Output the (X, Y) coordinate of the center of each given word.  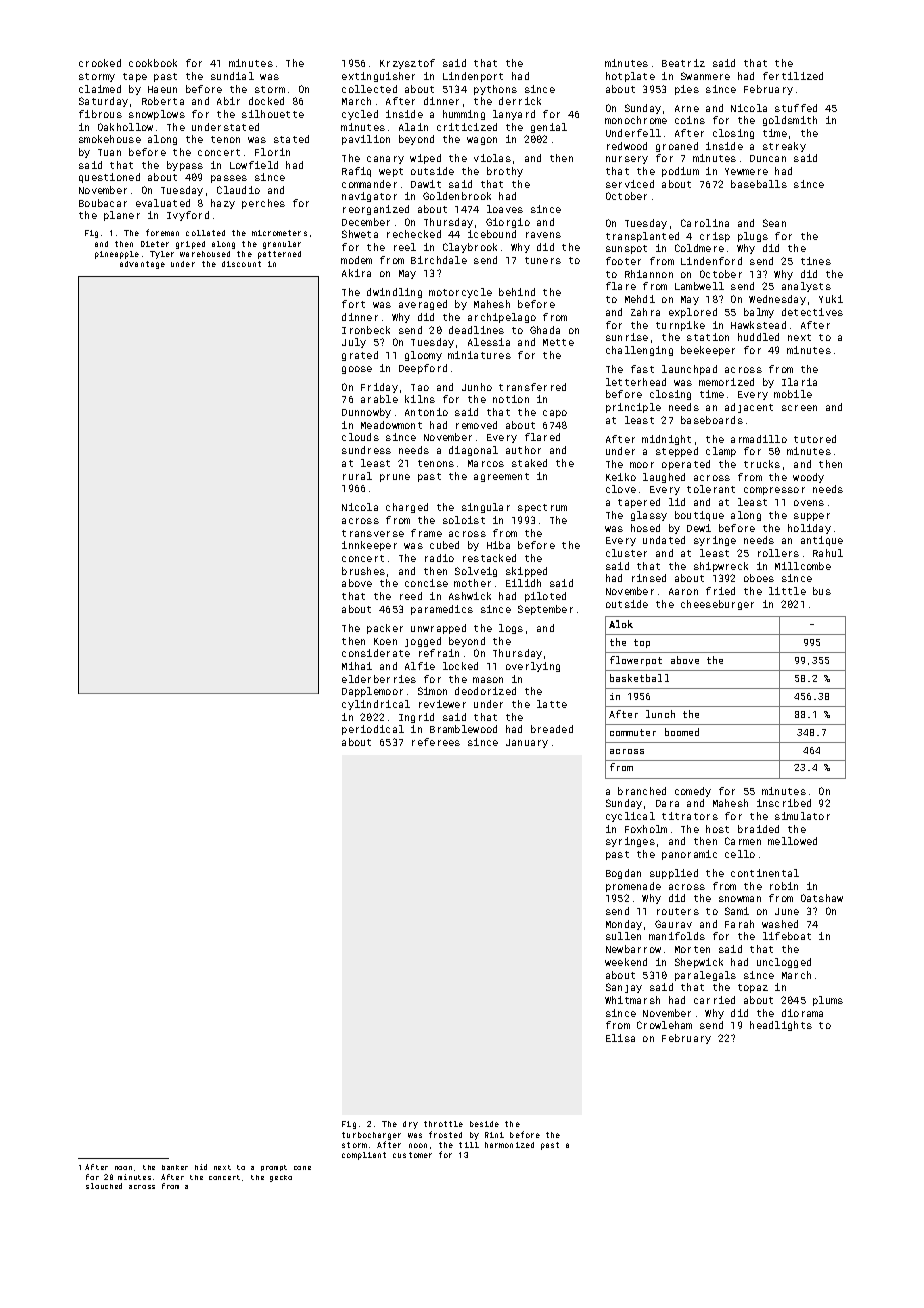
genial (549, 128)
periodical (373, 730)
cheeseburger (717, 605)
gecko (281, 1178)
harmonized (509, 1145)
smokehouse (110, 139)
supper (812, 517)
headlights (781, 1026)
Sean (774, 223)
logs (511, 629)
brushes (363, 571)
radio (439, 558)
